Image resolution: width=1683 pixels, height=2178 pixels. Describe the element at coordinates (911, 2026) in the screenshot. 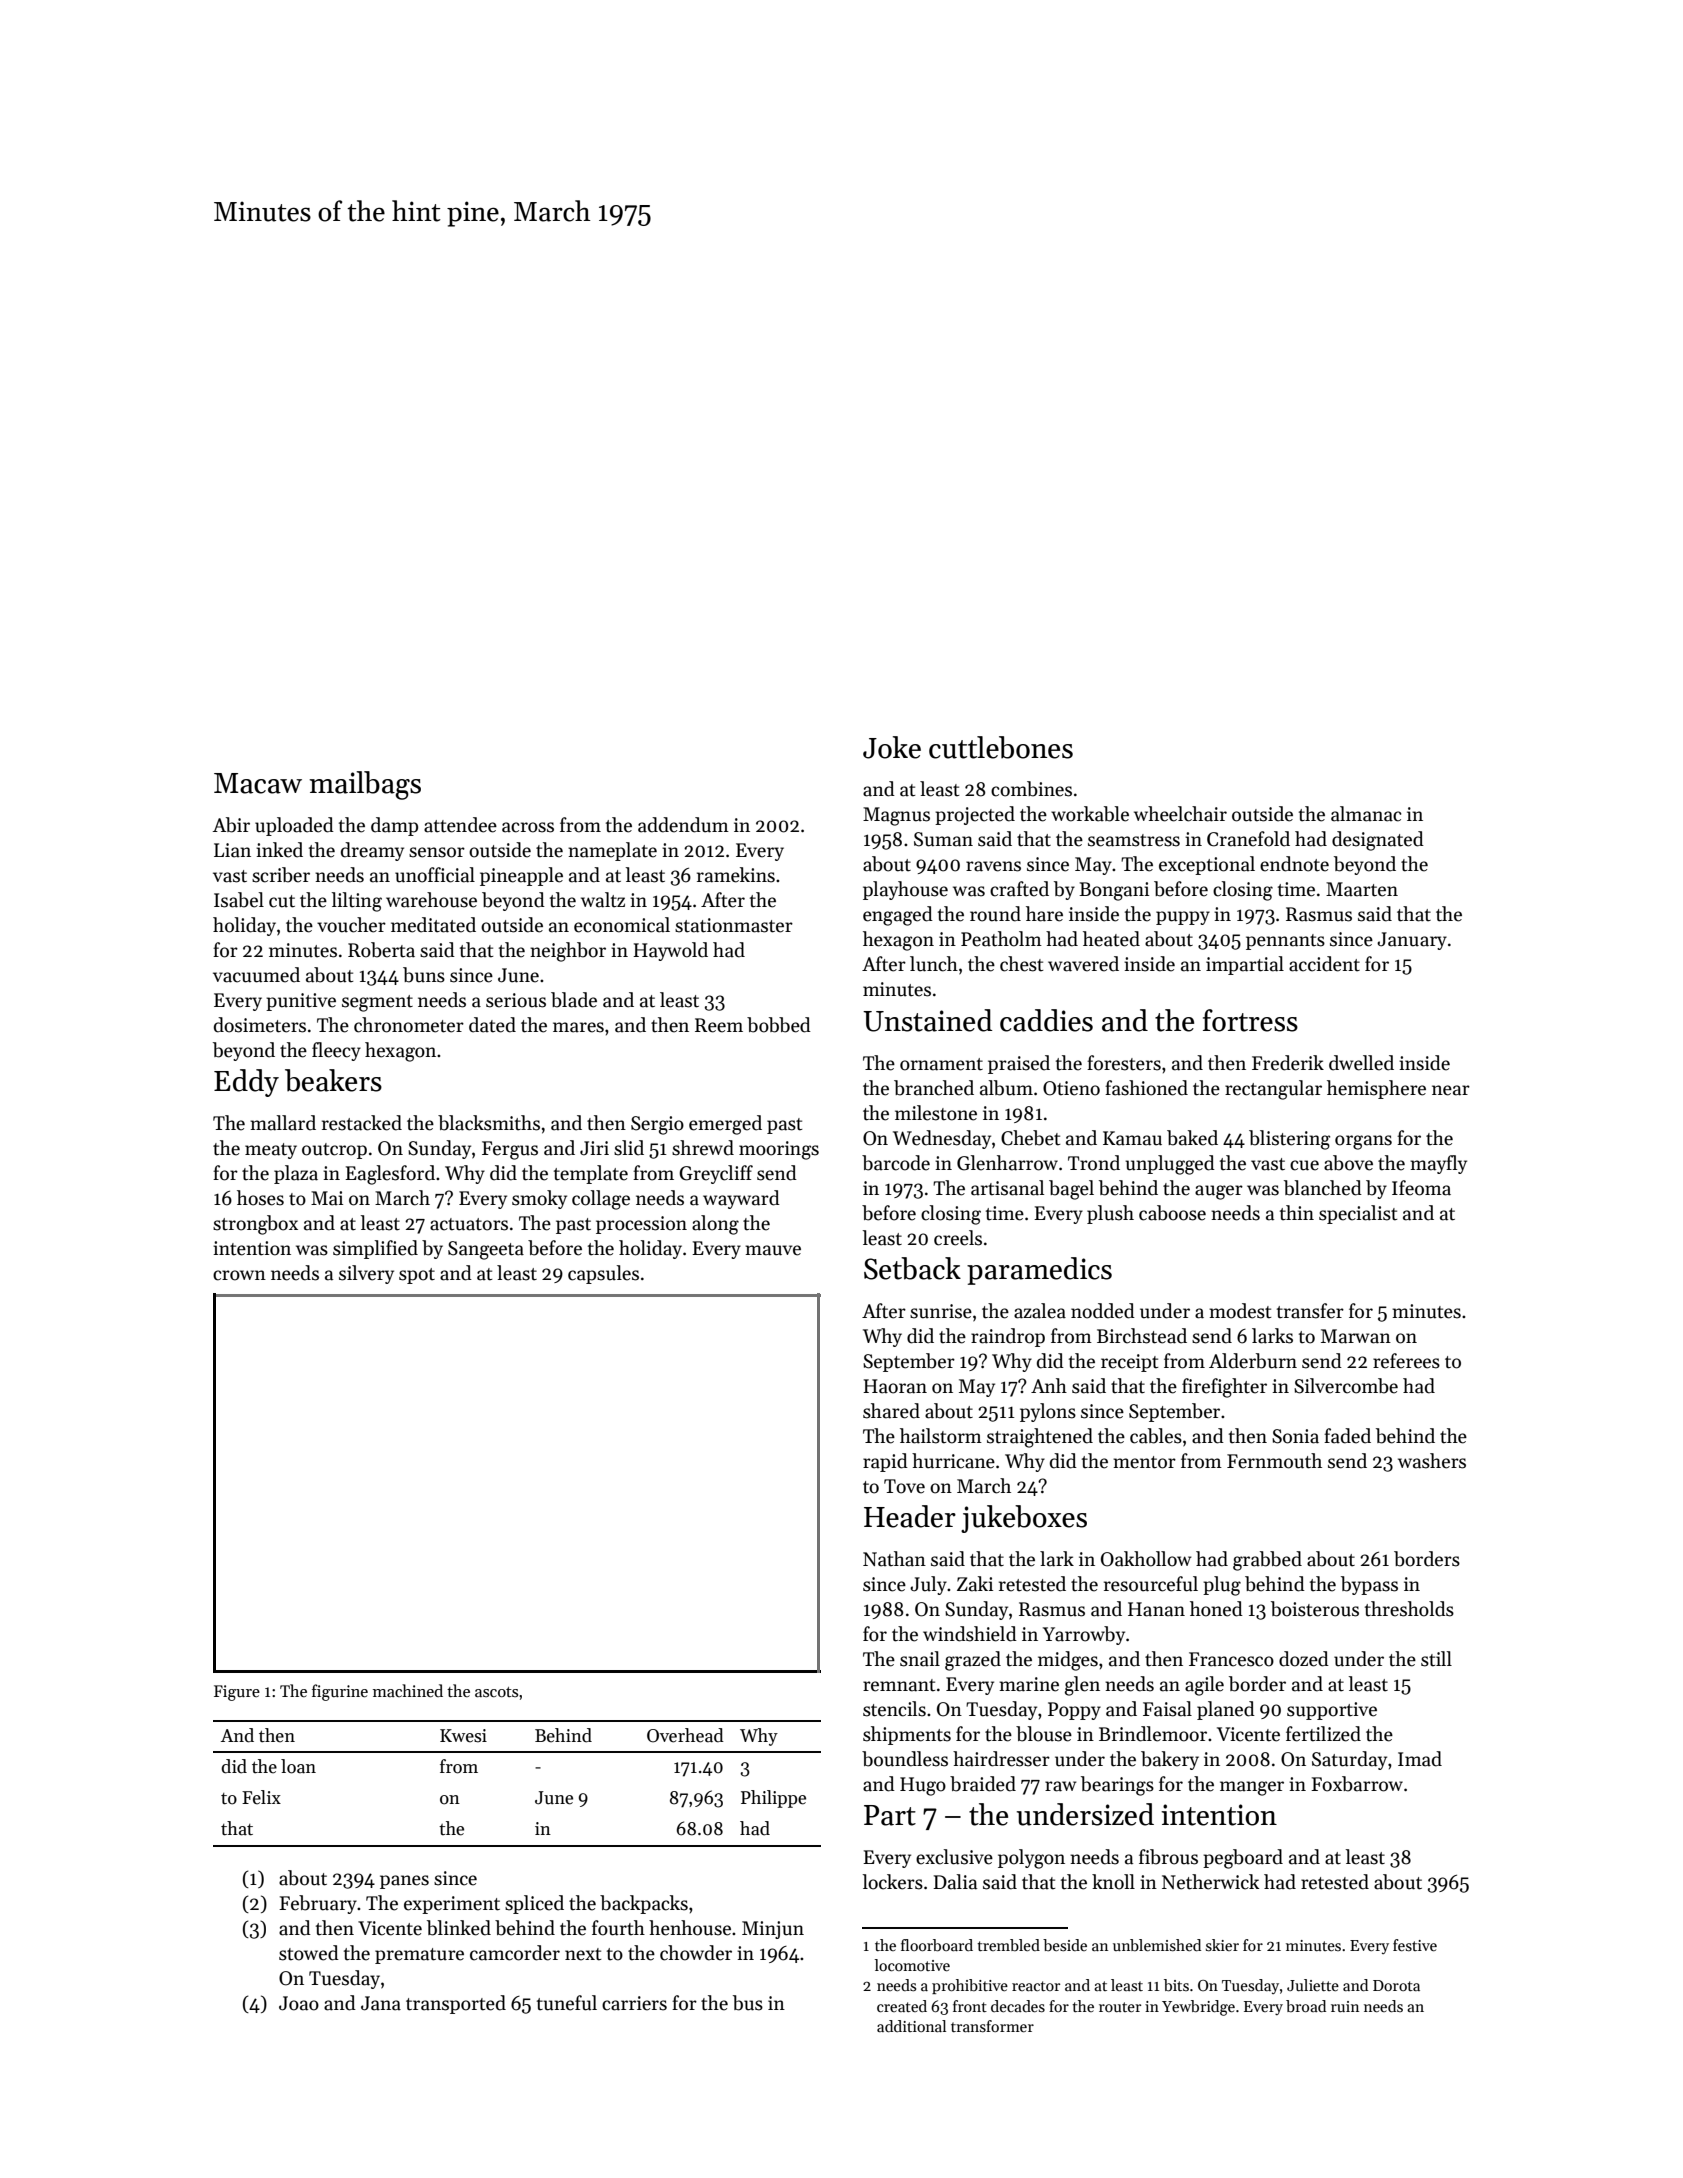

I see `additional` at that location.
